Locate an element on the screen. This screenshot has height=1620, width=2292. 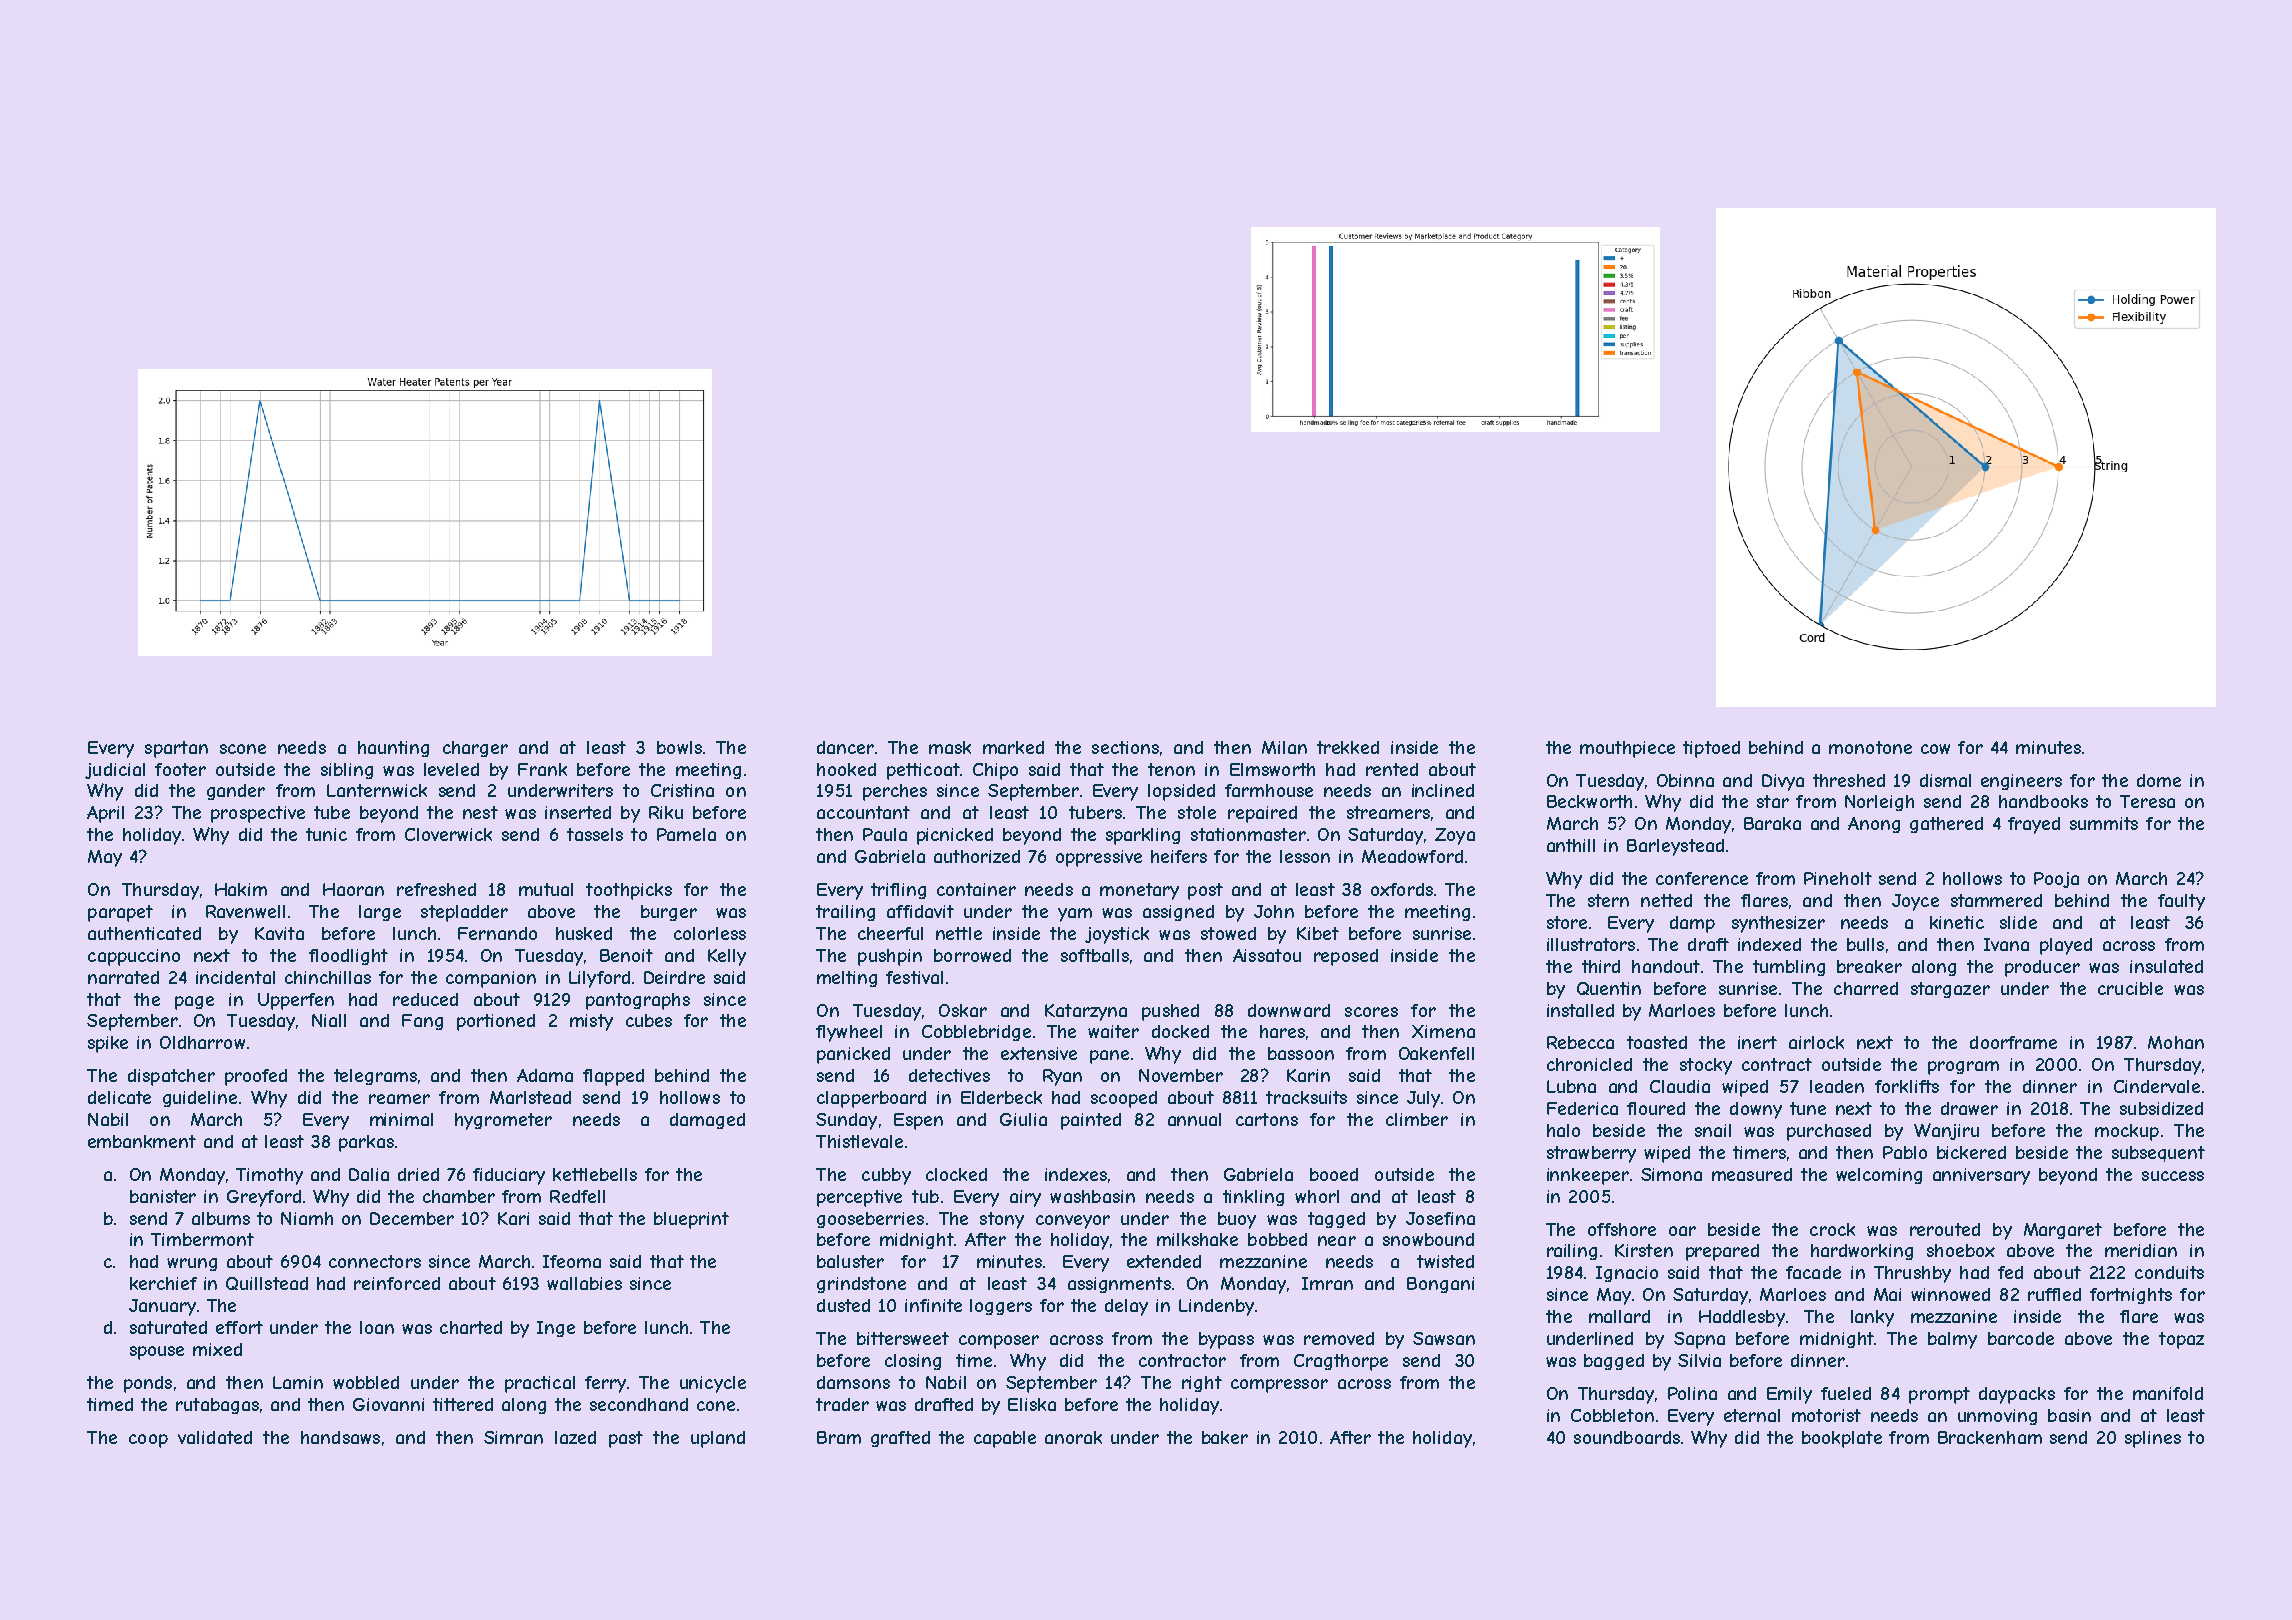
annual is located at coordinates (1194, 1119).
